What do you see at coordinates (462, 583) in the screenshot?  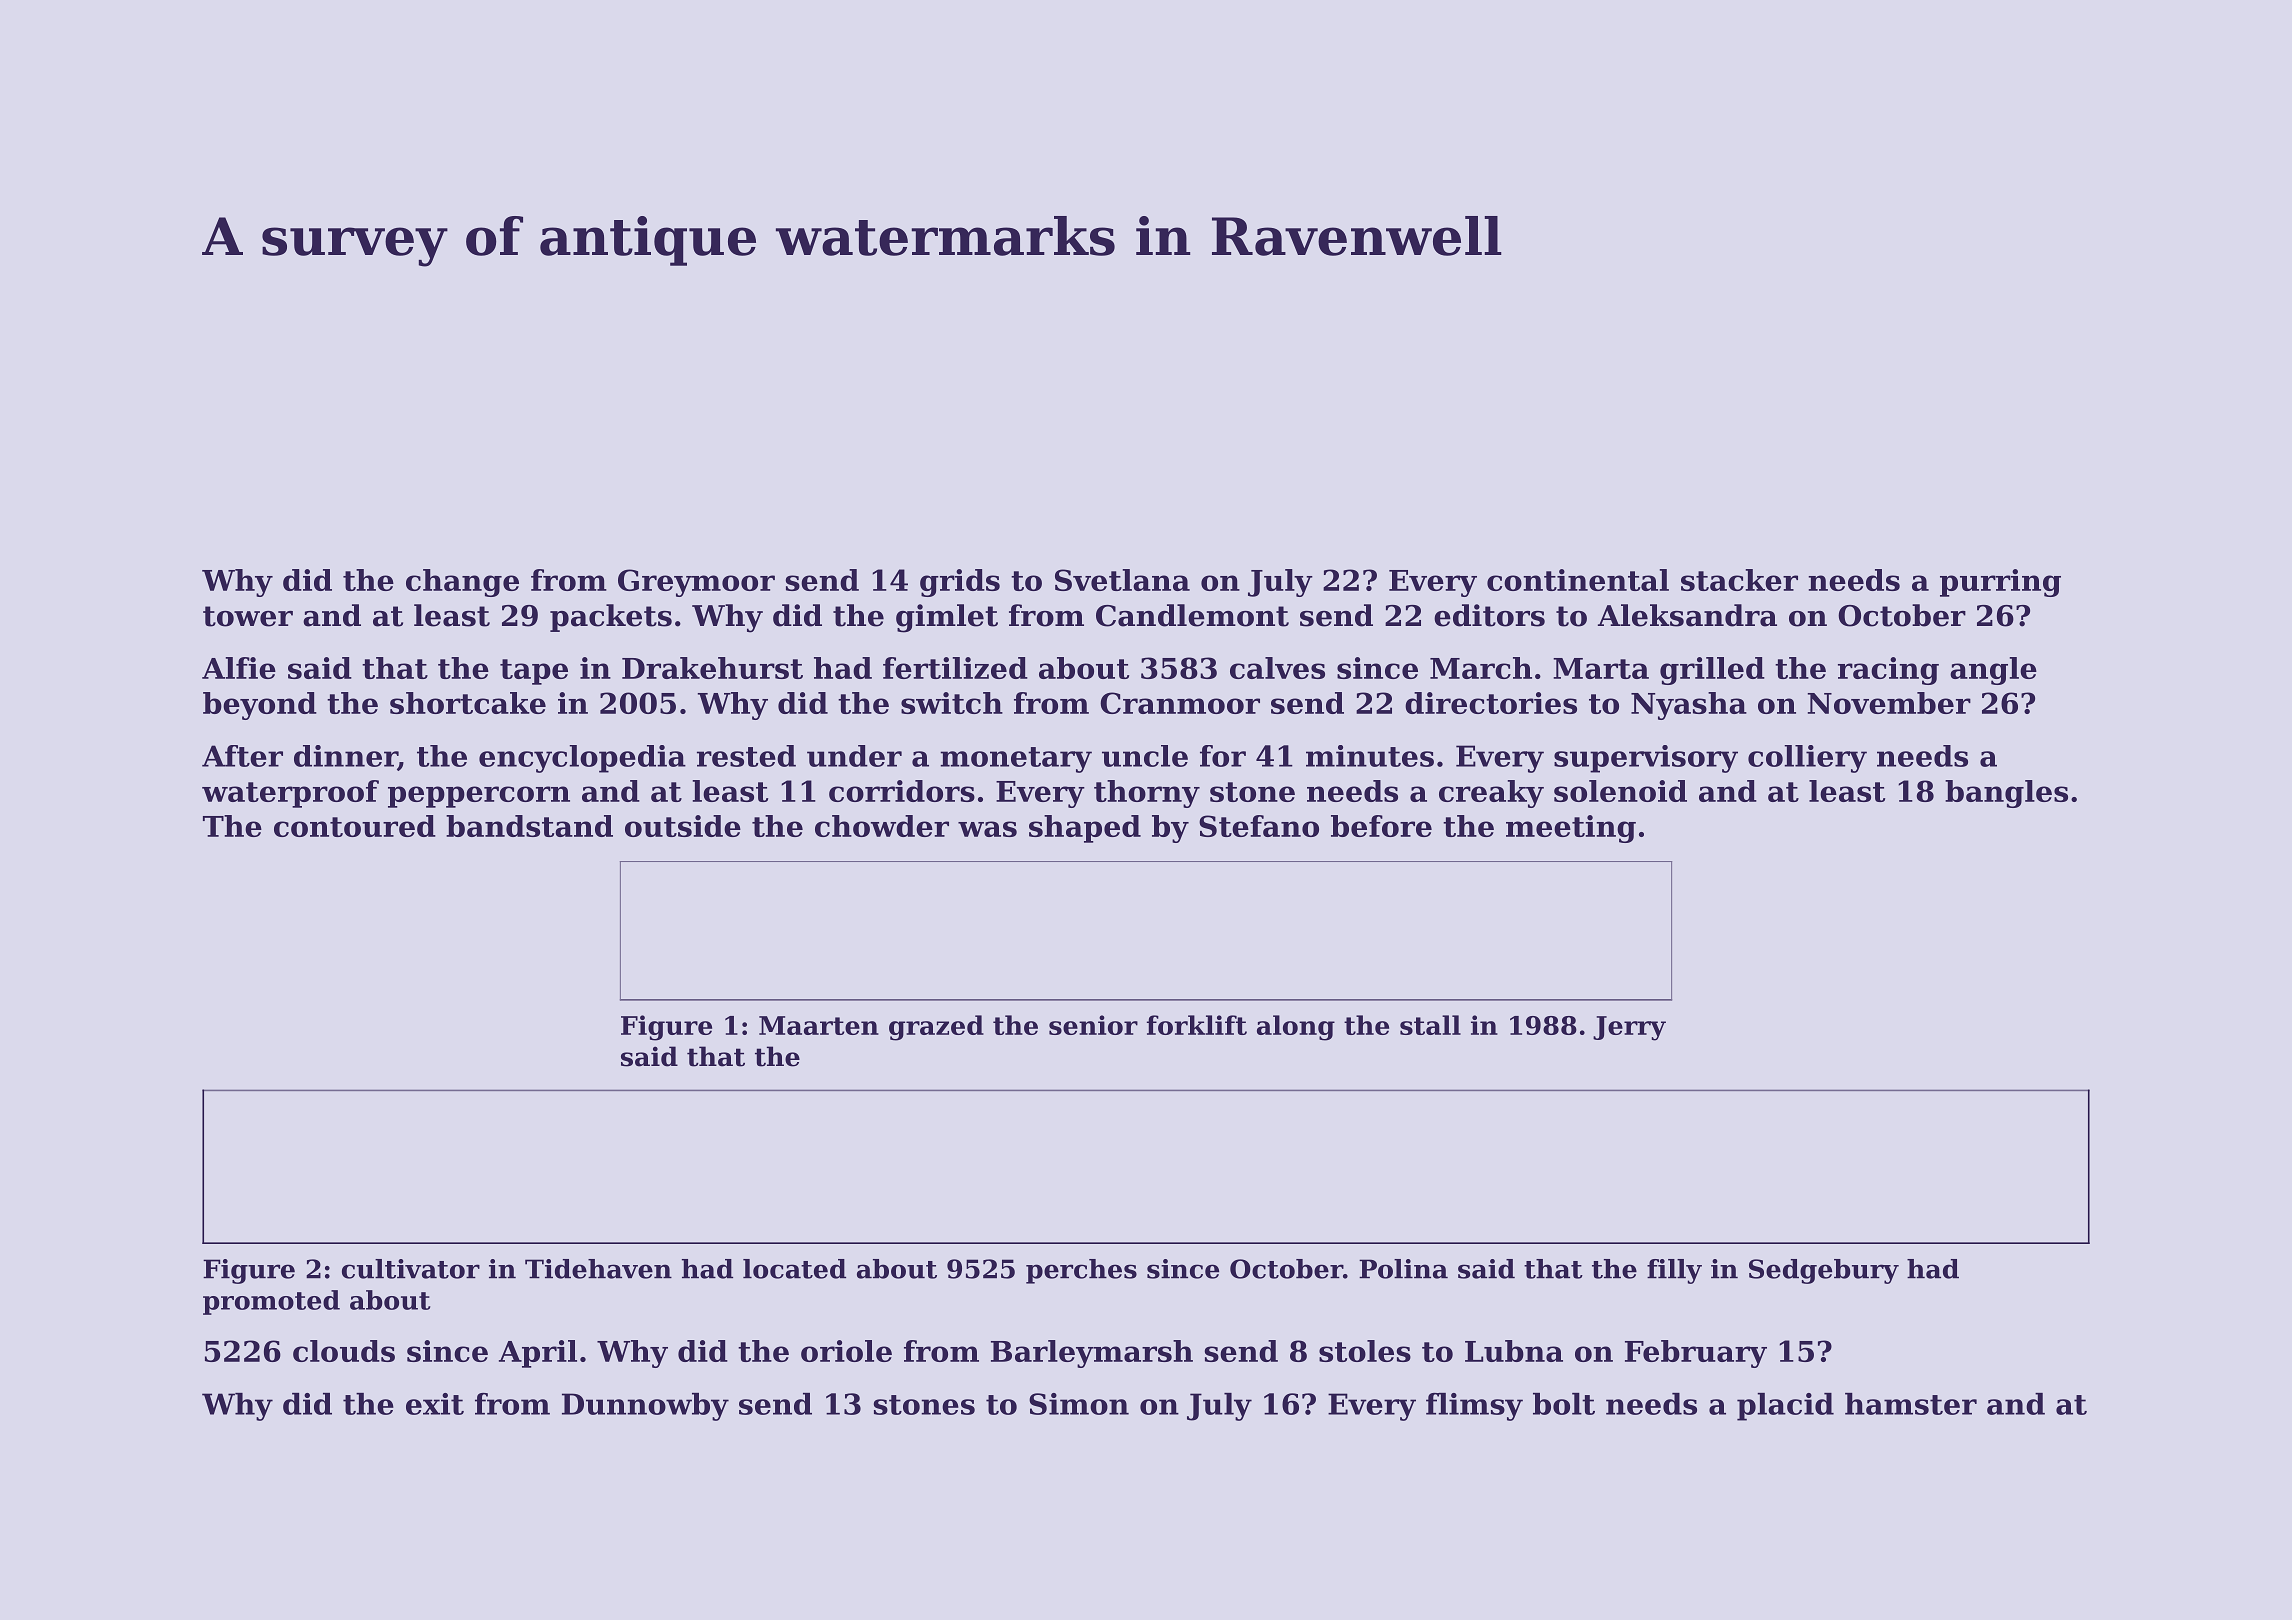 I see `change` at bounding box center [462, 583].
